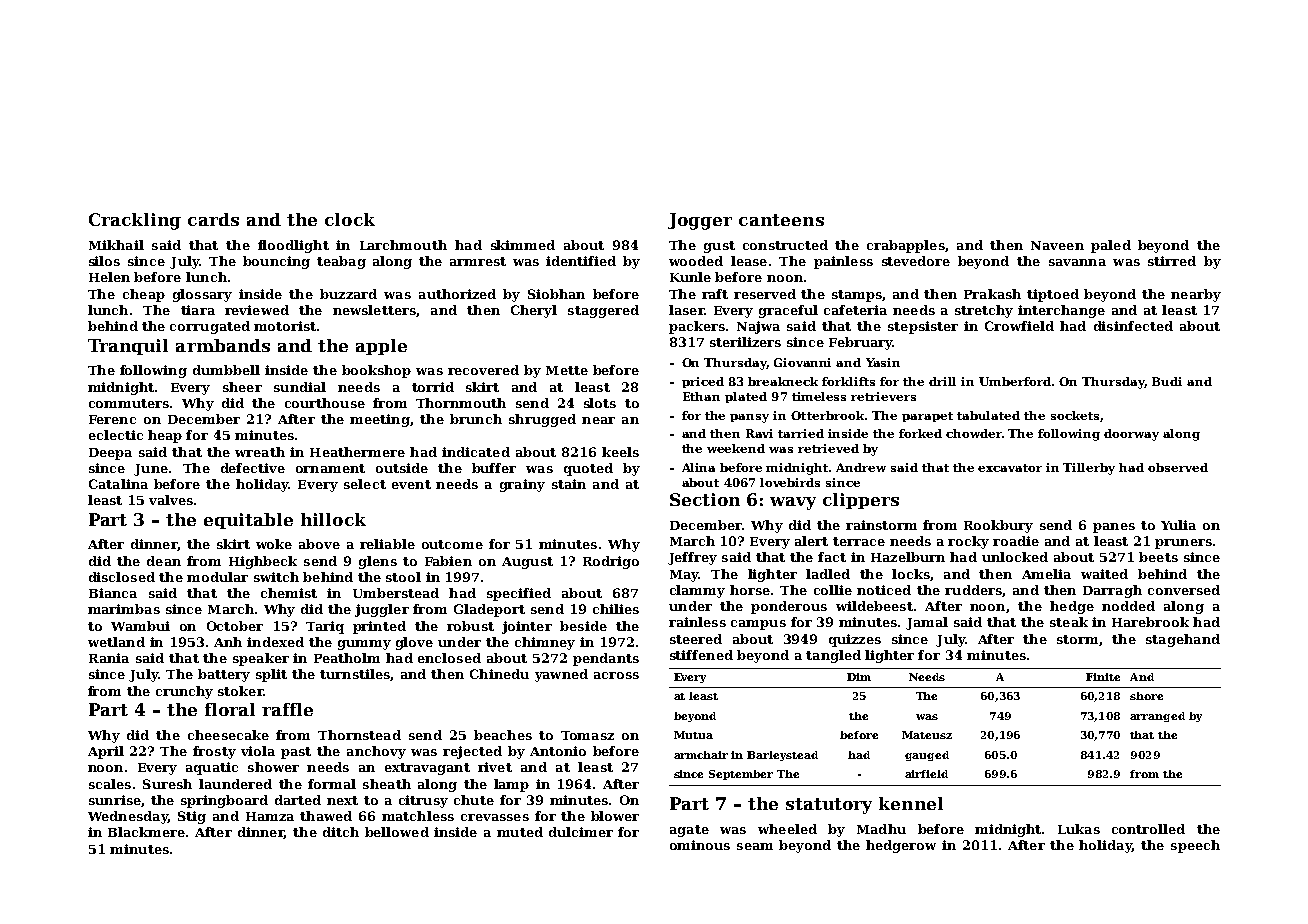 The width and height of the page is (1308, 924). I want to click on split, so click(271, 675).
